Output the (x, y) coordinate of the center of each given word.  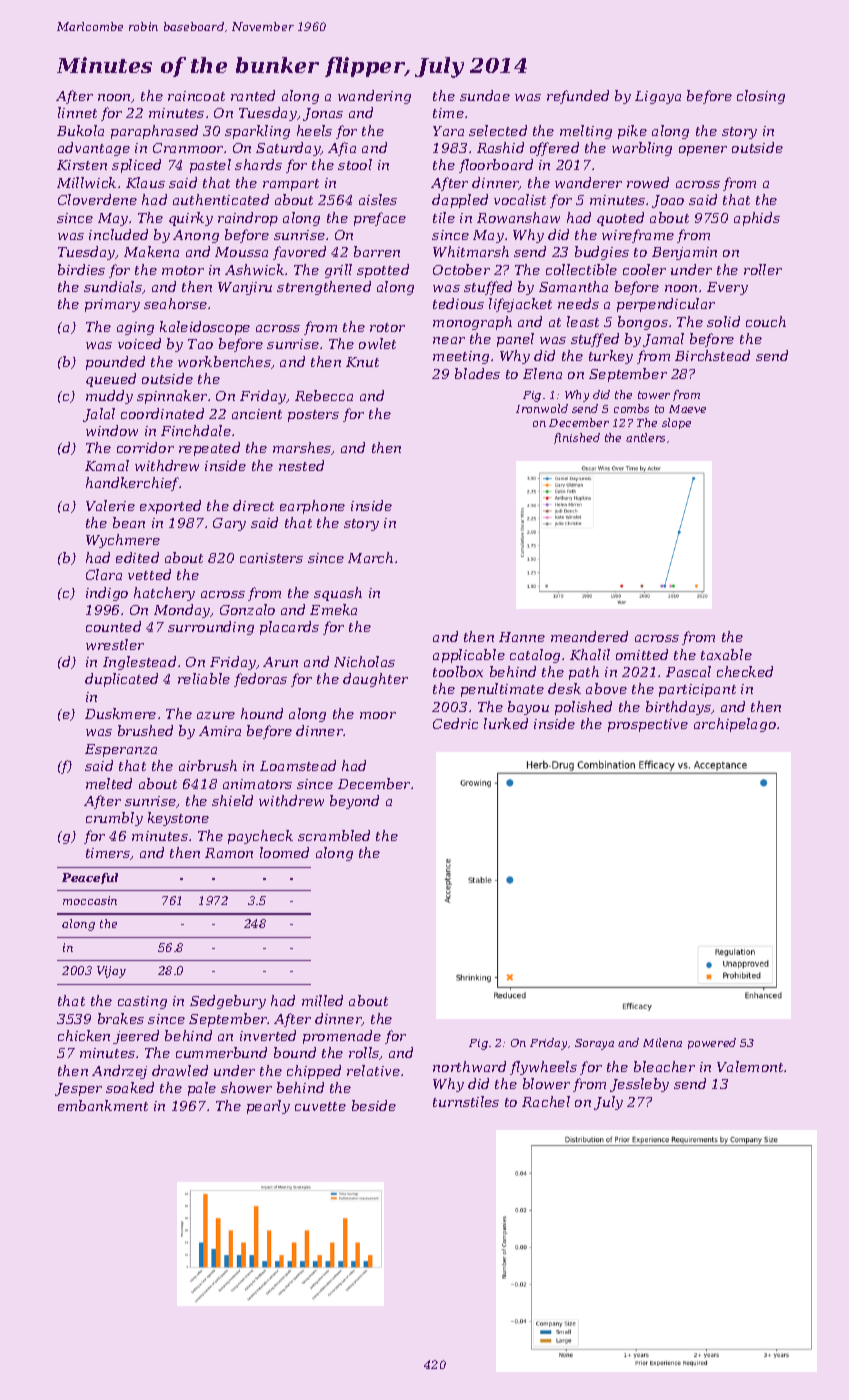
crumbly (114, 819)
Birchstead (712, 355)
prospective (648, 725)
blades (477, 373)
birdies (81, 269)
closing (761, 97)
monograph (472, 323)
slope (676, 423)
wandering (374, 97)
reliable (204, 678)
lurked (506, 723)
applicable (469, 656)
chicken (84, 1035)
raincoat (196, 96)
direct (253, 505)
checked (745, 671)
